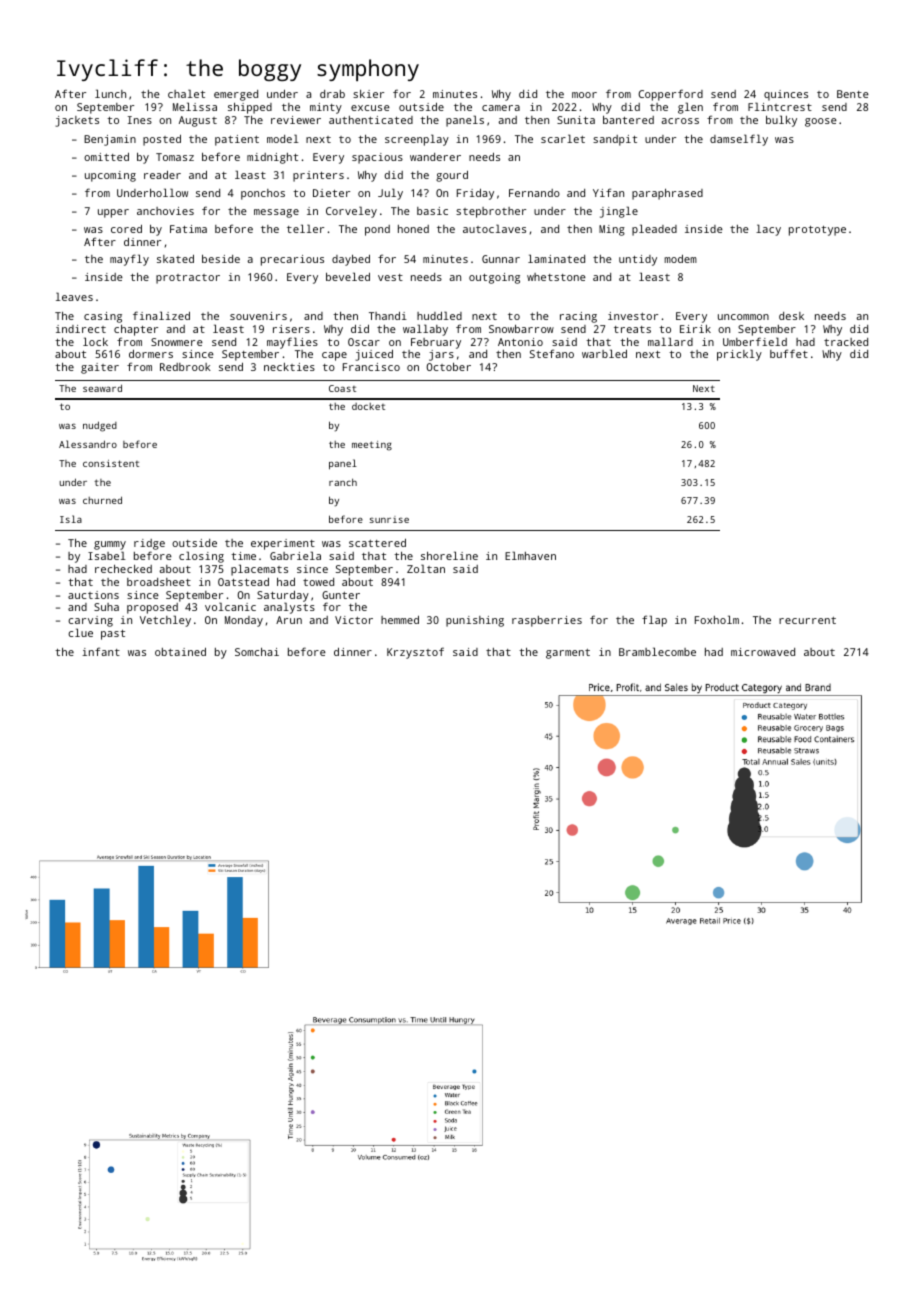 The width and height of the document is (924, 1308). Describe the element at coordinates (136, 330) in the document. I see `chapter` at that location.
